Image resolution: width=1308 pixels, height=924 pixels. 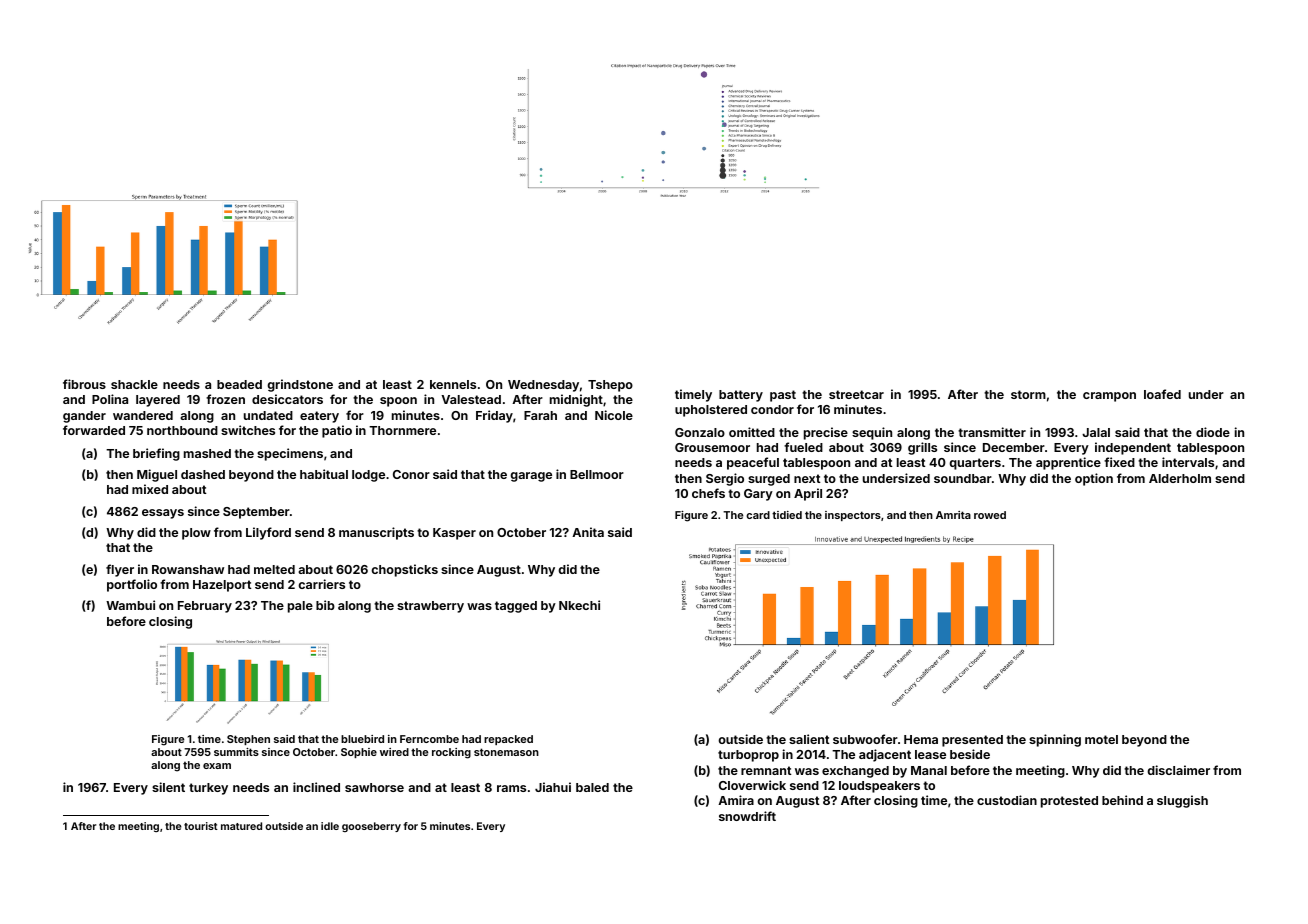 What do you see at coordinates (1133, 448) in the page?
I see `independent` at bounding box center [1133, 448].
